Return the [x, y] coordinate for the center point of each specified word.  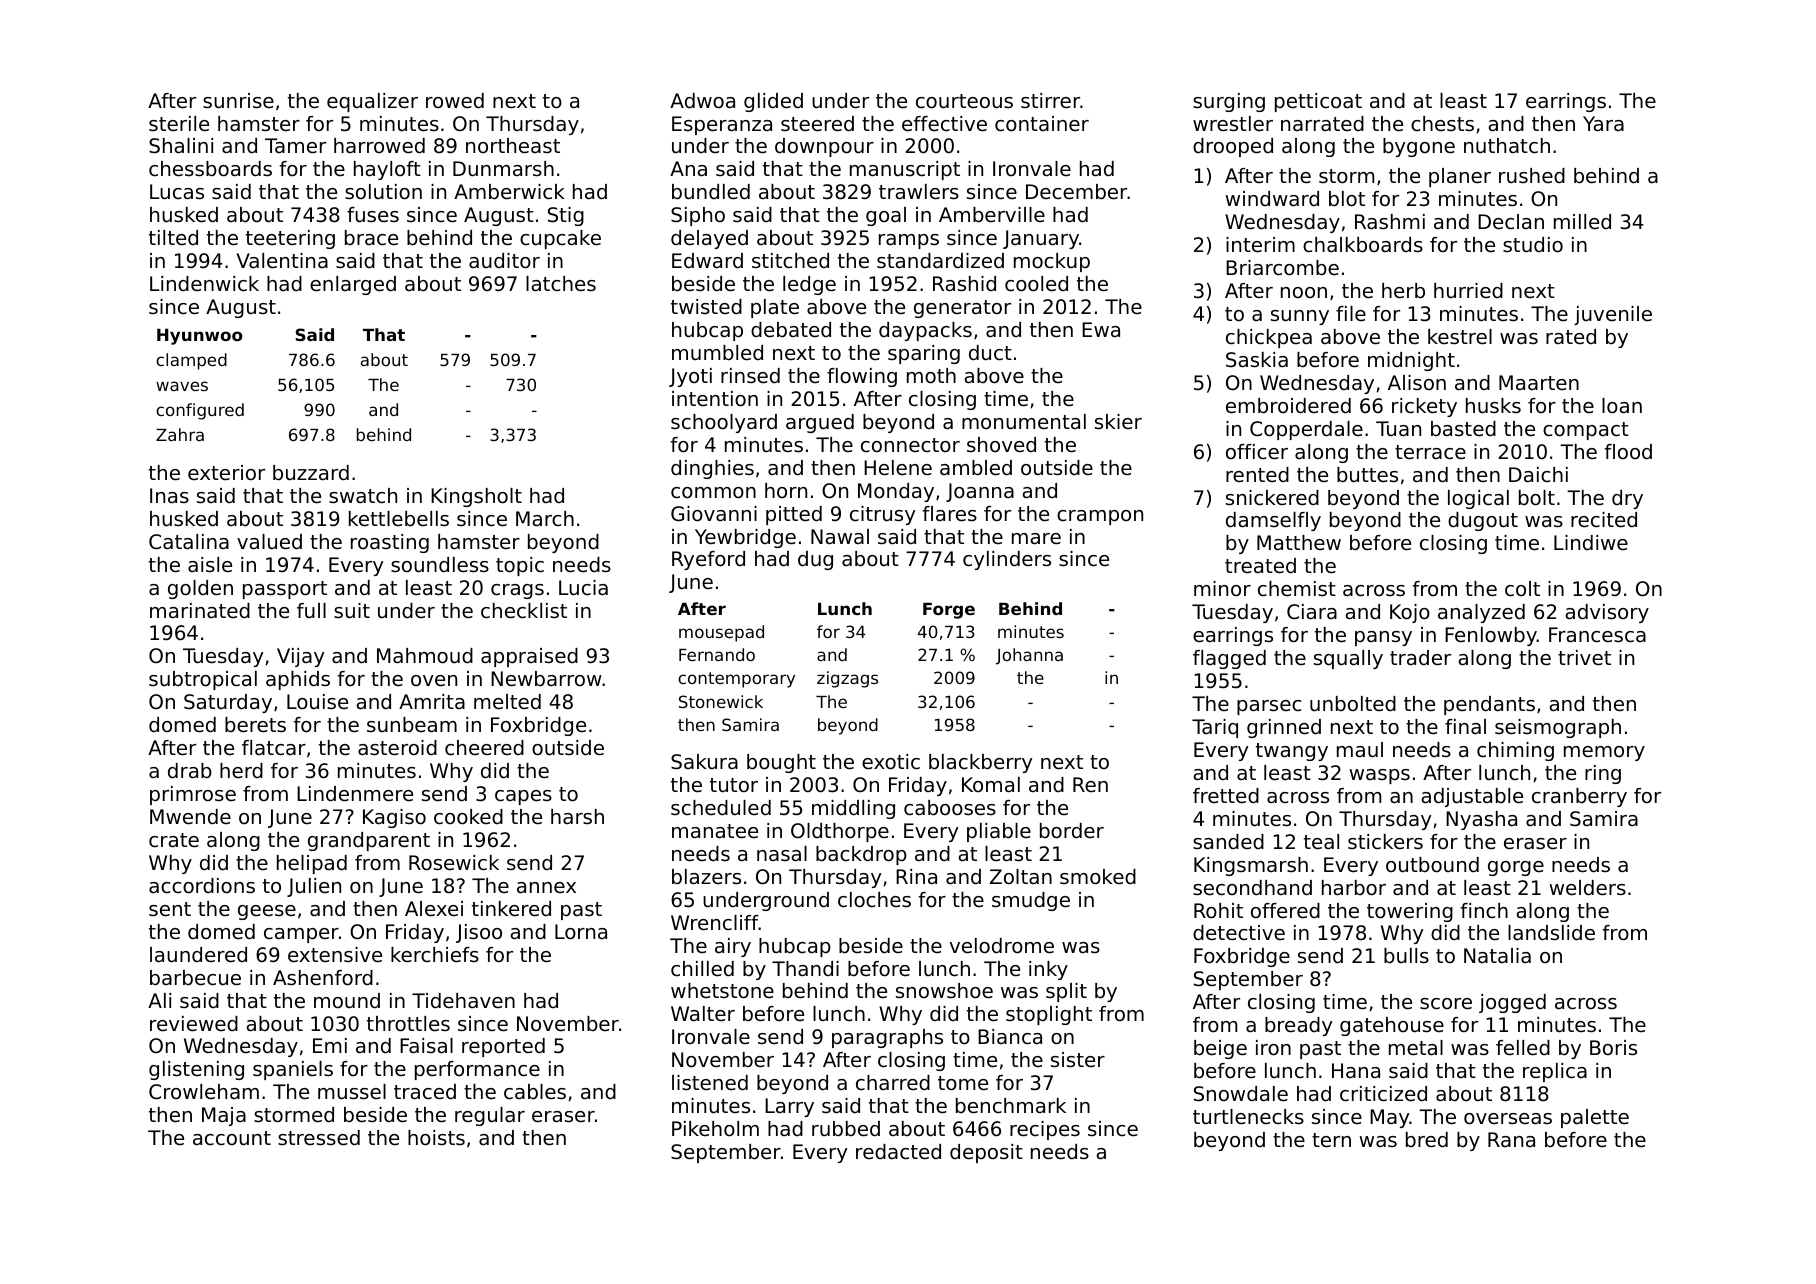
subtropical [203, 680]
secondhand [1252, 888]
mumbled [717, 353]
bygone [1419, 147]
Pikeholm [715, 1129]
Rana [1511, 1139]
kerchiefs [435, 955]
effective [944, 124]
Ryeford [708, 560]
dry [1627, 499]
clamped [191, 361]
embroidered [1288, 406]
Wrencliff [715, 923]
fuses [373, 215]
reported [503, 1047]
